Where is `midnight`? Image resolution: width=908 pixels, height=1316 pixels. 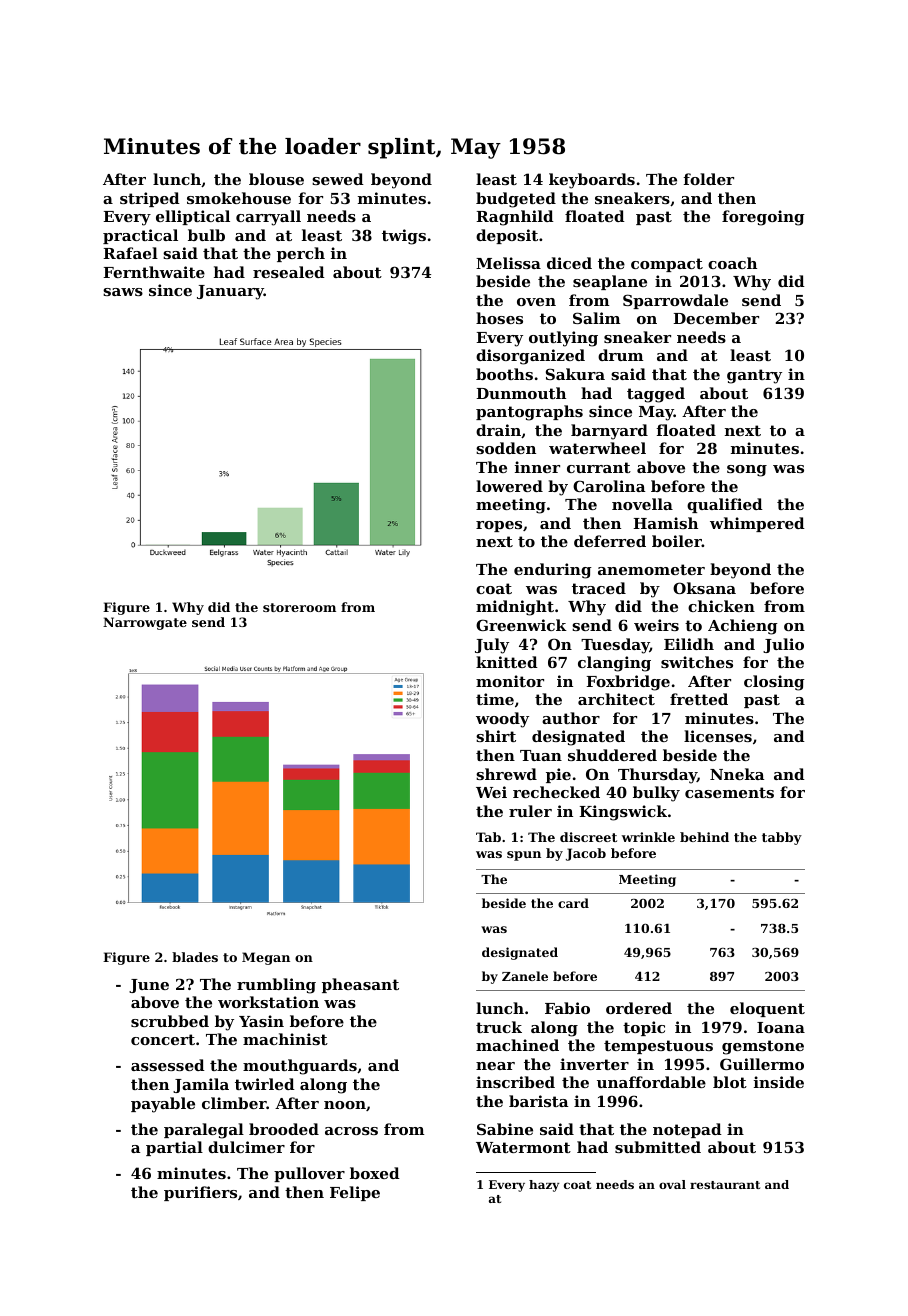 midnight is located at coordinates (515, 608).
